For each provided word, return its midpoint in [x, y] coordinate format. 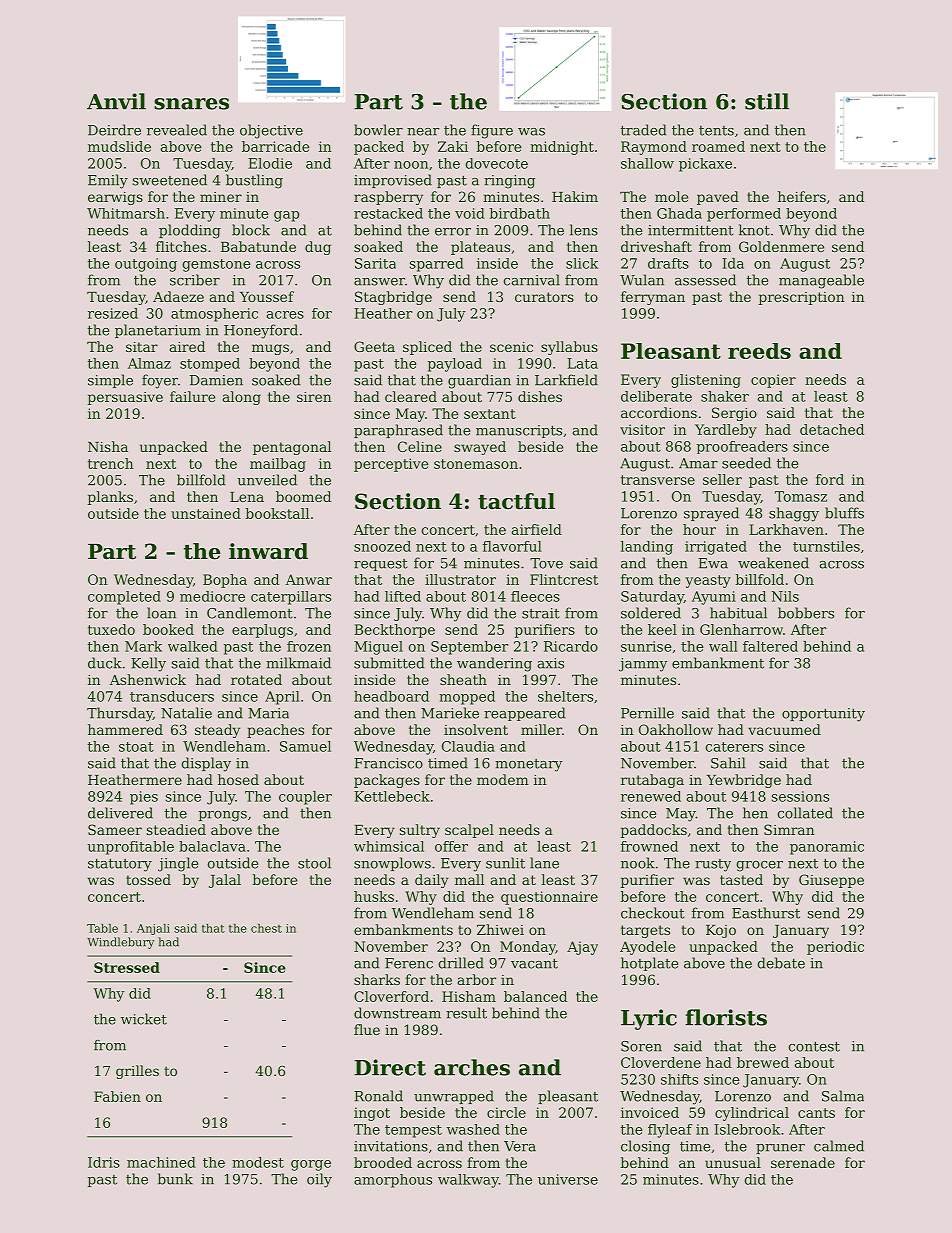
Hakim [575, 196]
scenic [511, 347]
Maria [268, 713]
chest [266, 928]
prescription [801, 298]
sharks [377, 979]
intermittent [691, 230]
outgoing [146, 265]
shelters [565, 696]
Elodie [270, 163]
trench [111, 463]
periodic [835, 948]
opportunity [823, 715]
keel [662, 629]
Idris [104, 1162]
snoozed [382, 546]
